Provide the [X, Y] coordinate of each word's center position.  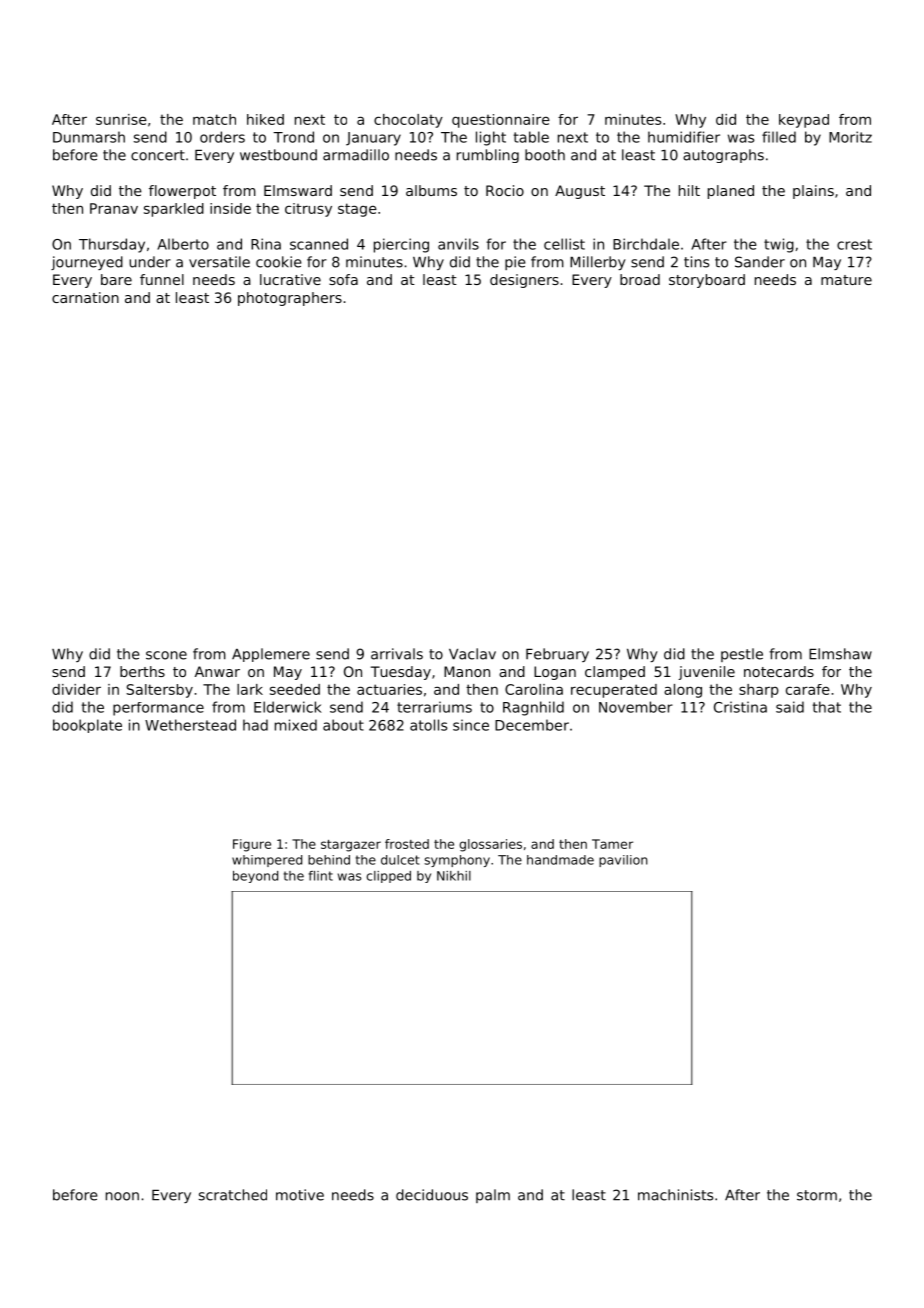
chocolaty [408, 121]
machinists [675, 1195]
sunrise [121, 119]
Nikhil [454, 876]
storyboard [707, 281]
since [471, 725]
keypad [804, 121]
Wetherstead [190, 725]
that [827, 707]
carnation [85, 297]
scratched [233, 1195]
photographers [290, 299]
